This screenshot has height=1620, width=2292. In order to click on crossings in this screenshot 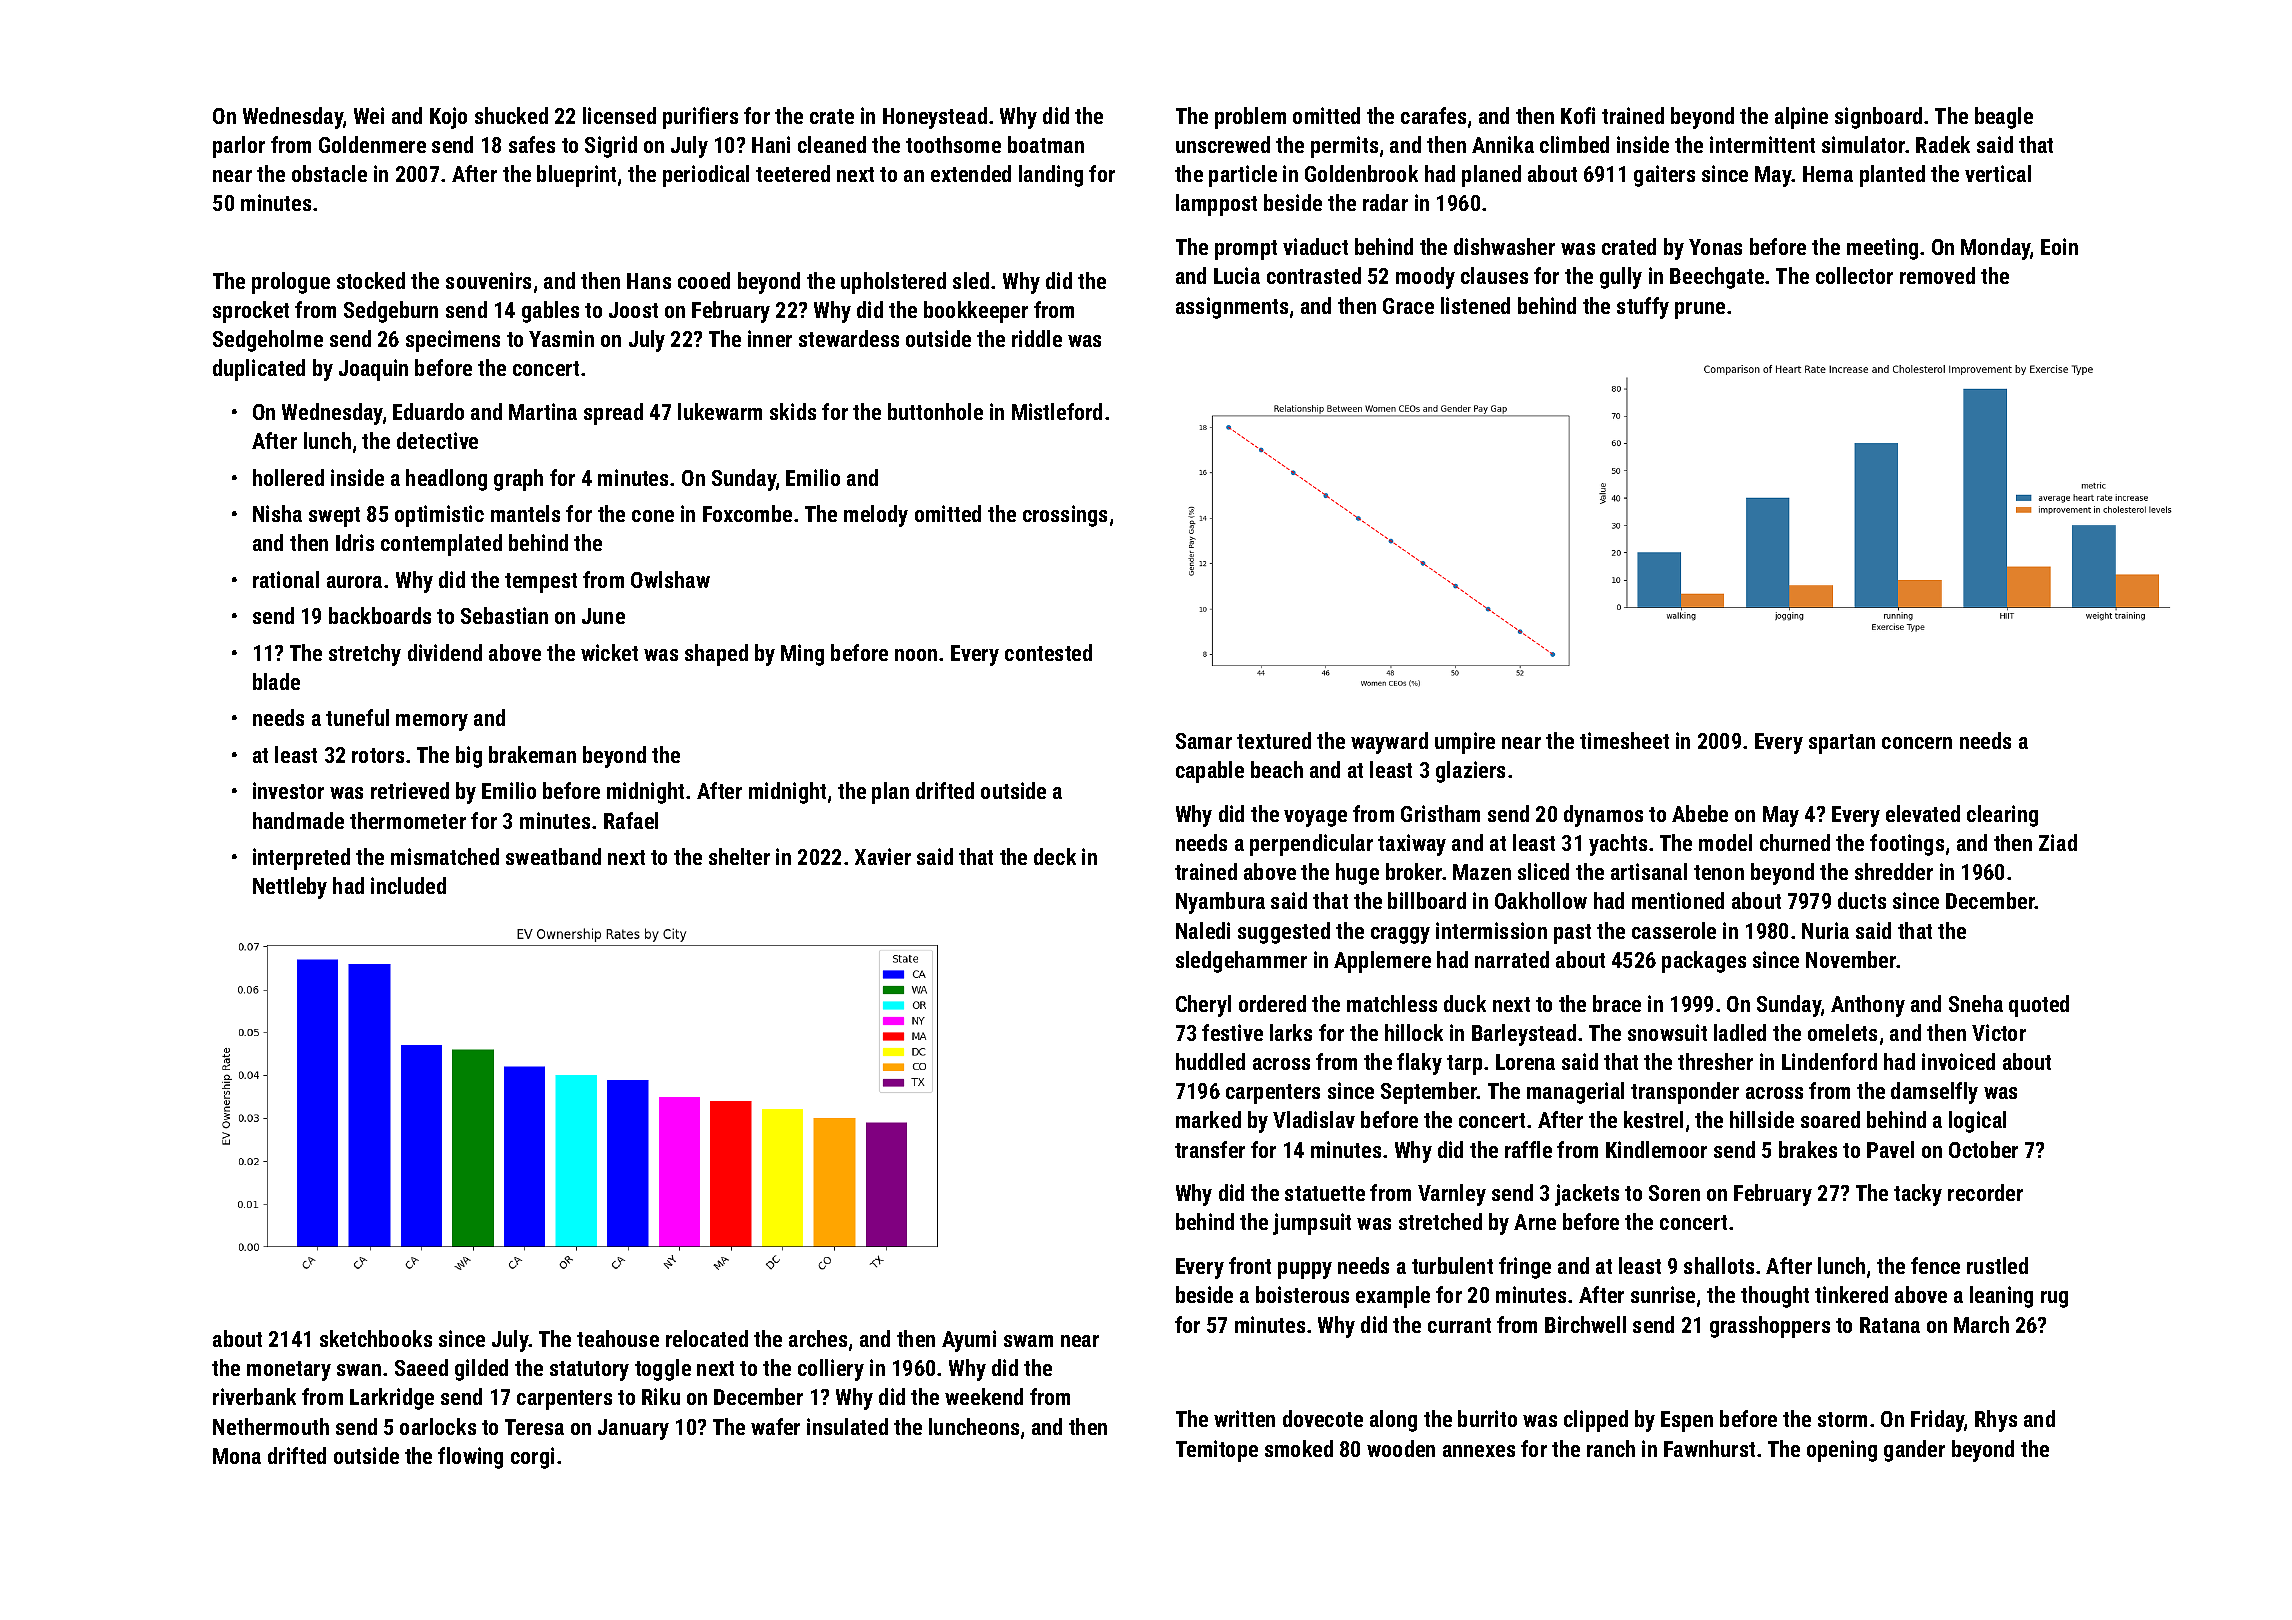, I will do `click(1065, 516)`.
